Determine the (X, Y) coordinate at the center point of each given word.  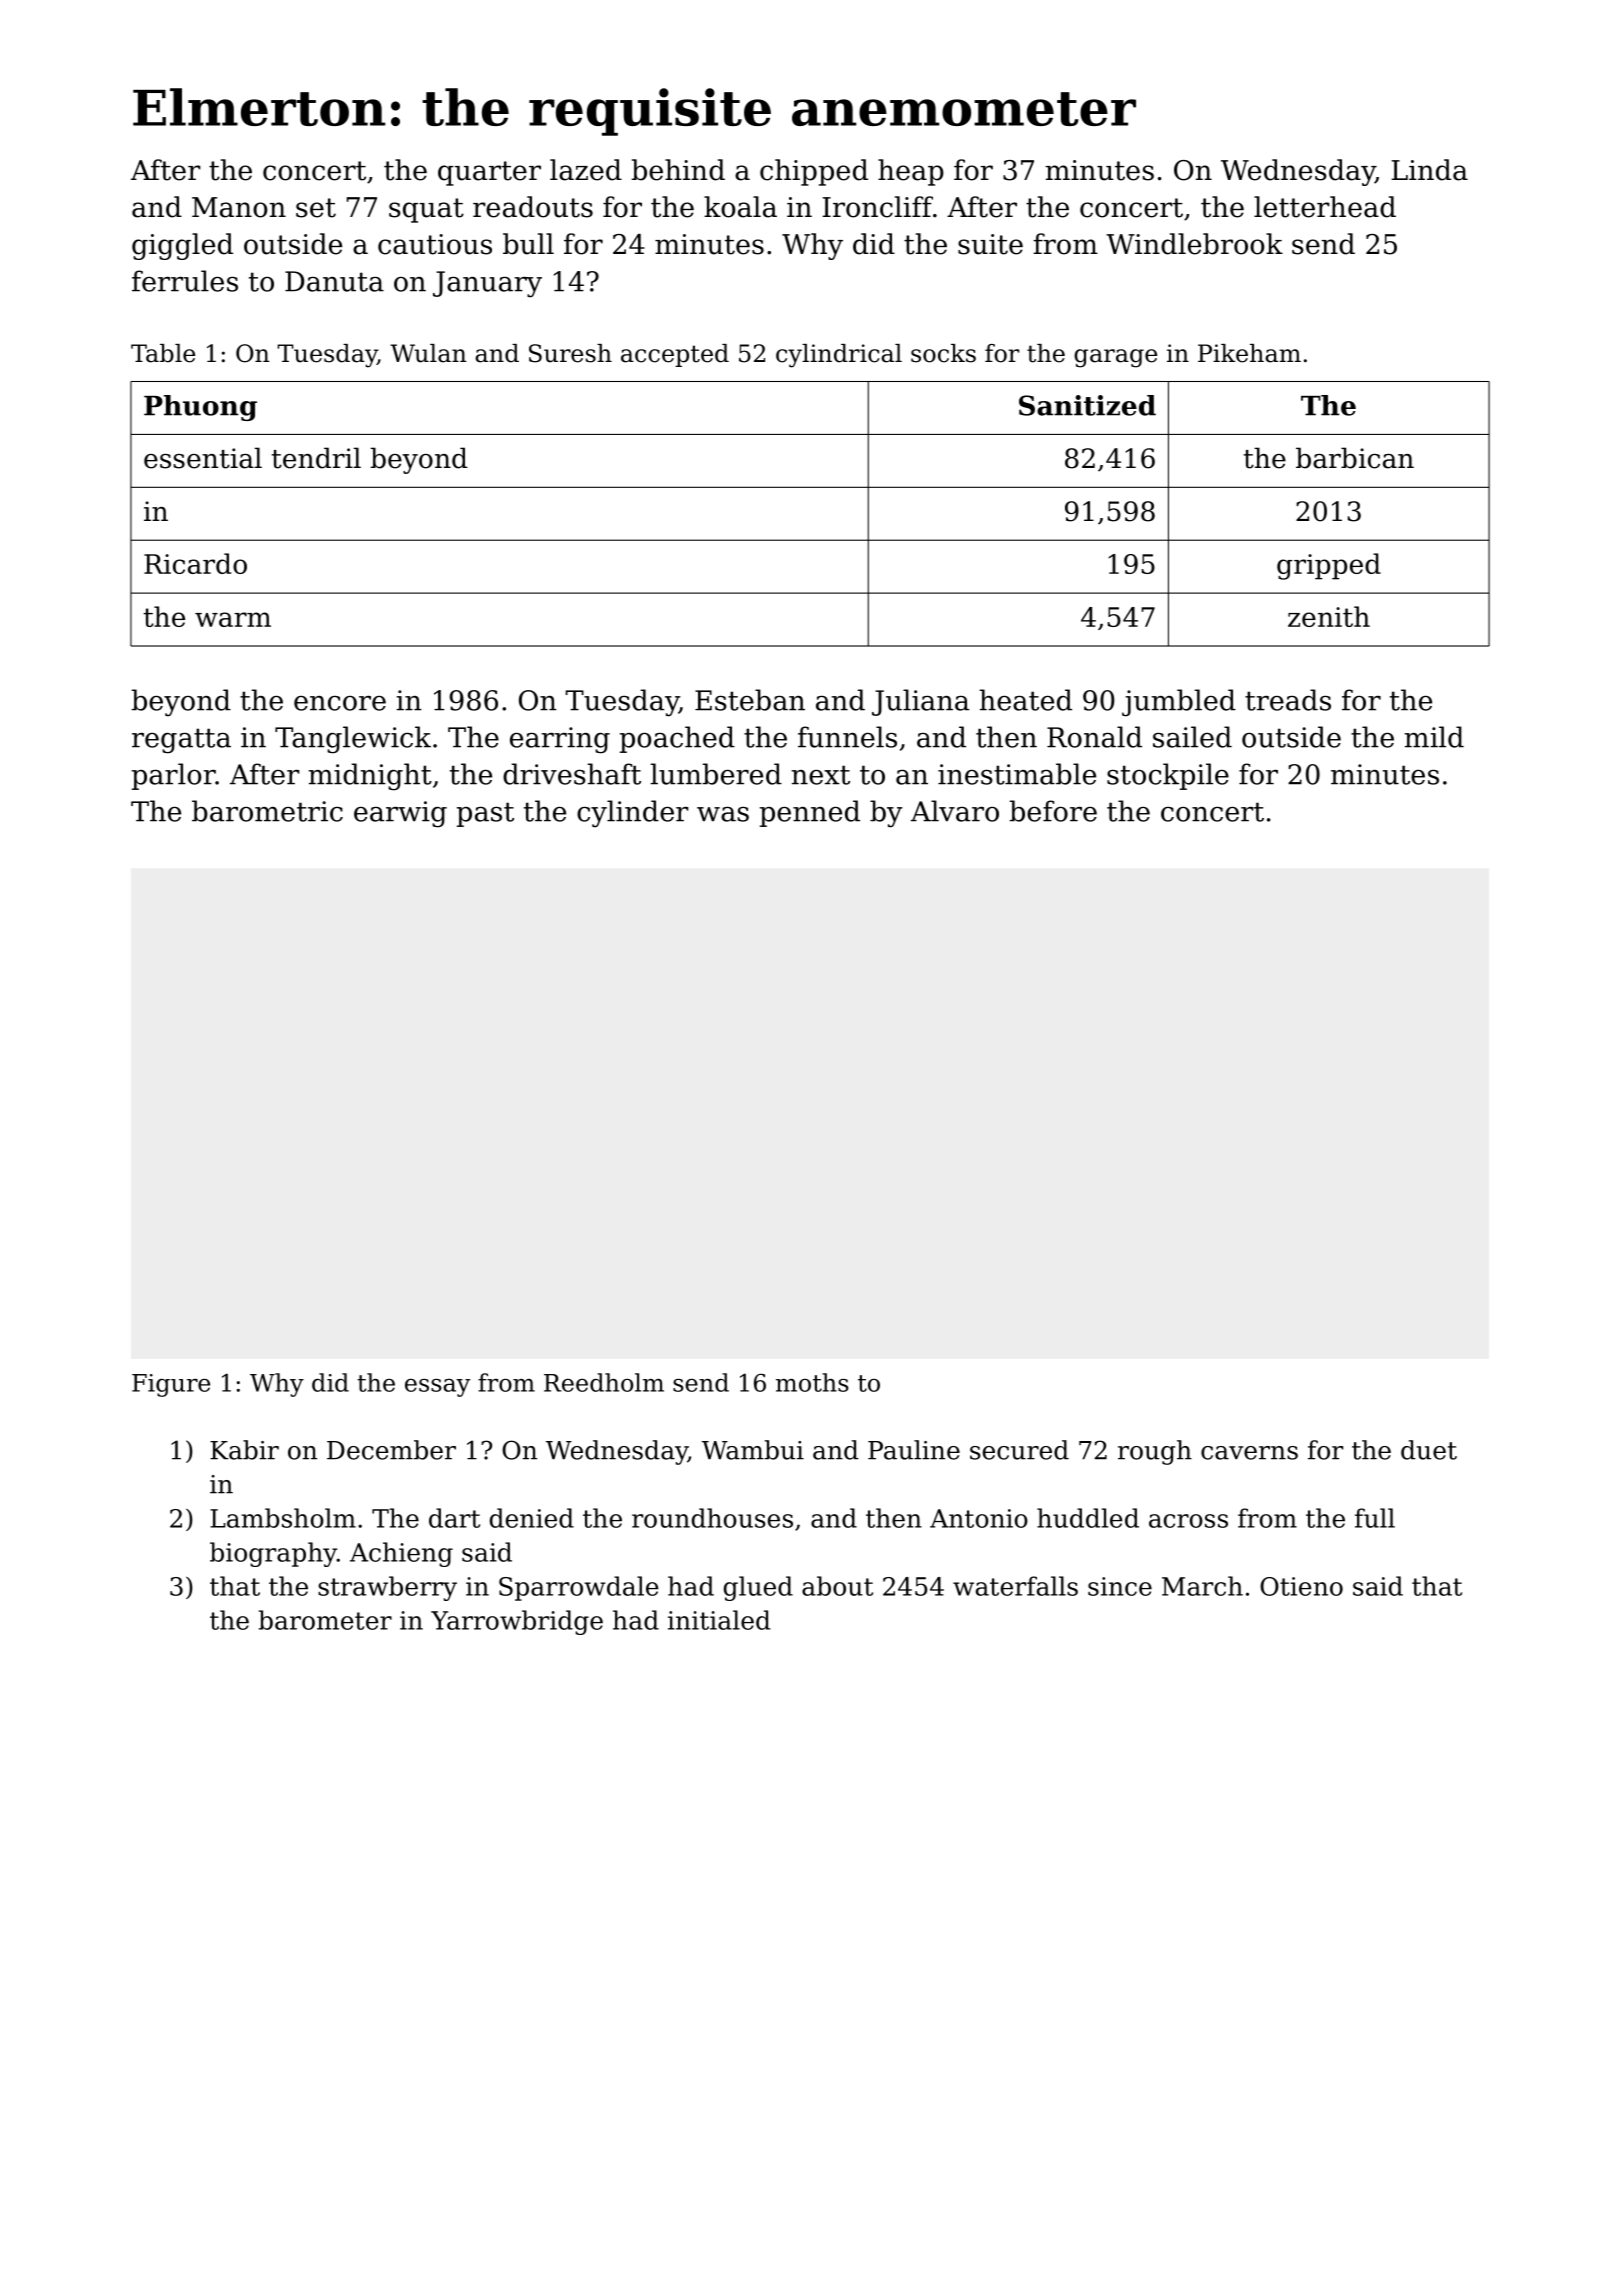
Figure (171, 1385)
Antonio (979, 1518)
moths (812, 1382)
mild (1434, 737)
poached (677, 739)
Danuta (334, 281)
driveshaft (572, 774)
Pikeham (1249, 353)
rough (1155, 1452)
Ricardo (195, 563)
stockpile (1168, 776)
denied (532, 1518)
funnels (847, 737)
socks (943, 353)
